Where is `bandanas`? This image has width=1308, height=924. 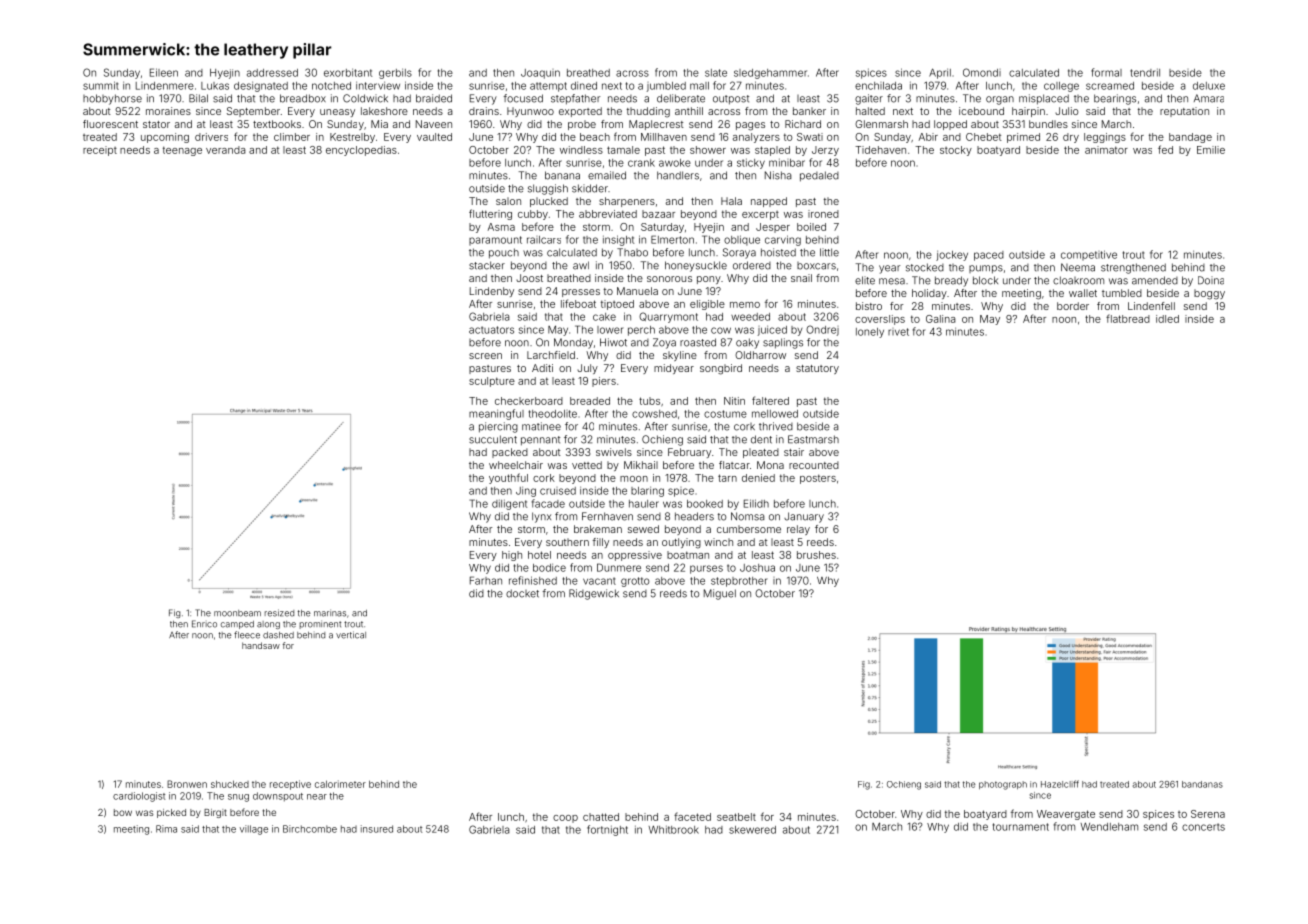
bandanas is located at coordinates (1202, 784).
